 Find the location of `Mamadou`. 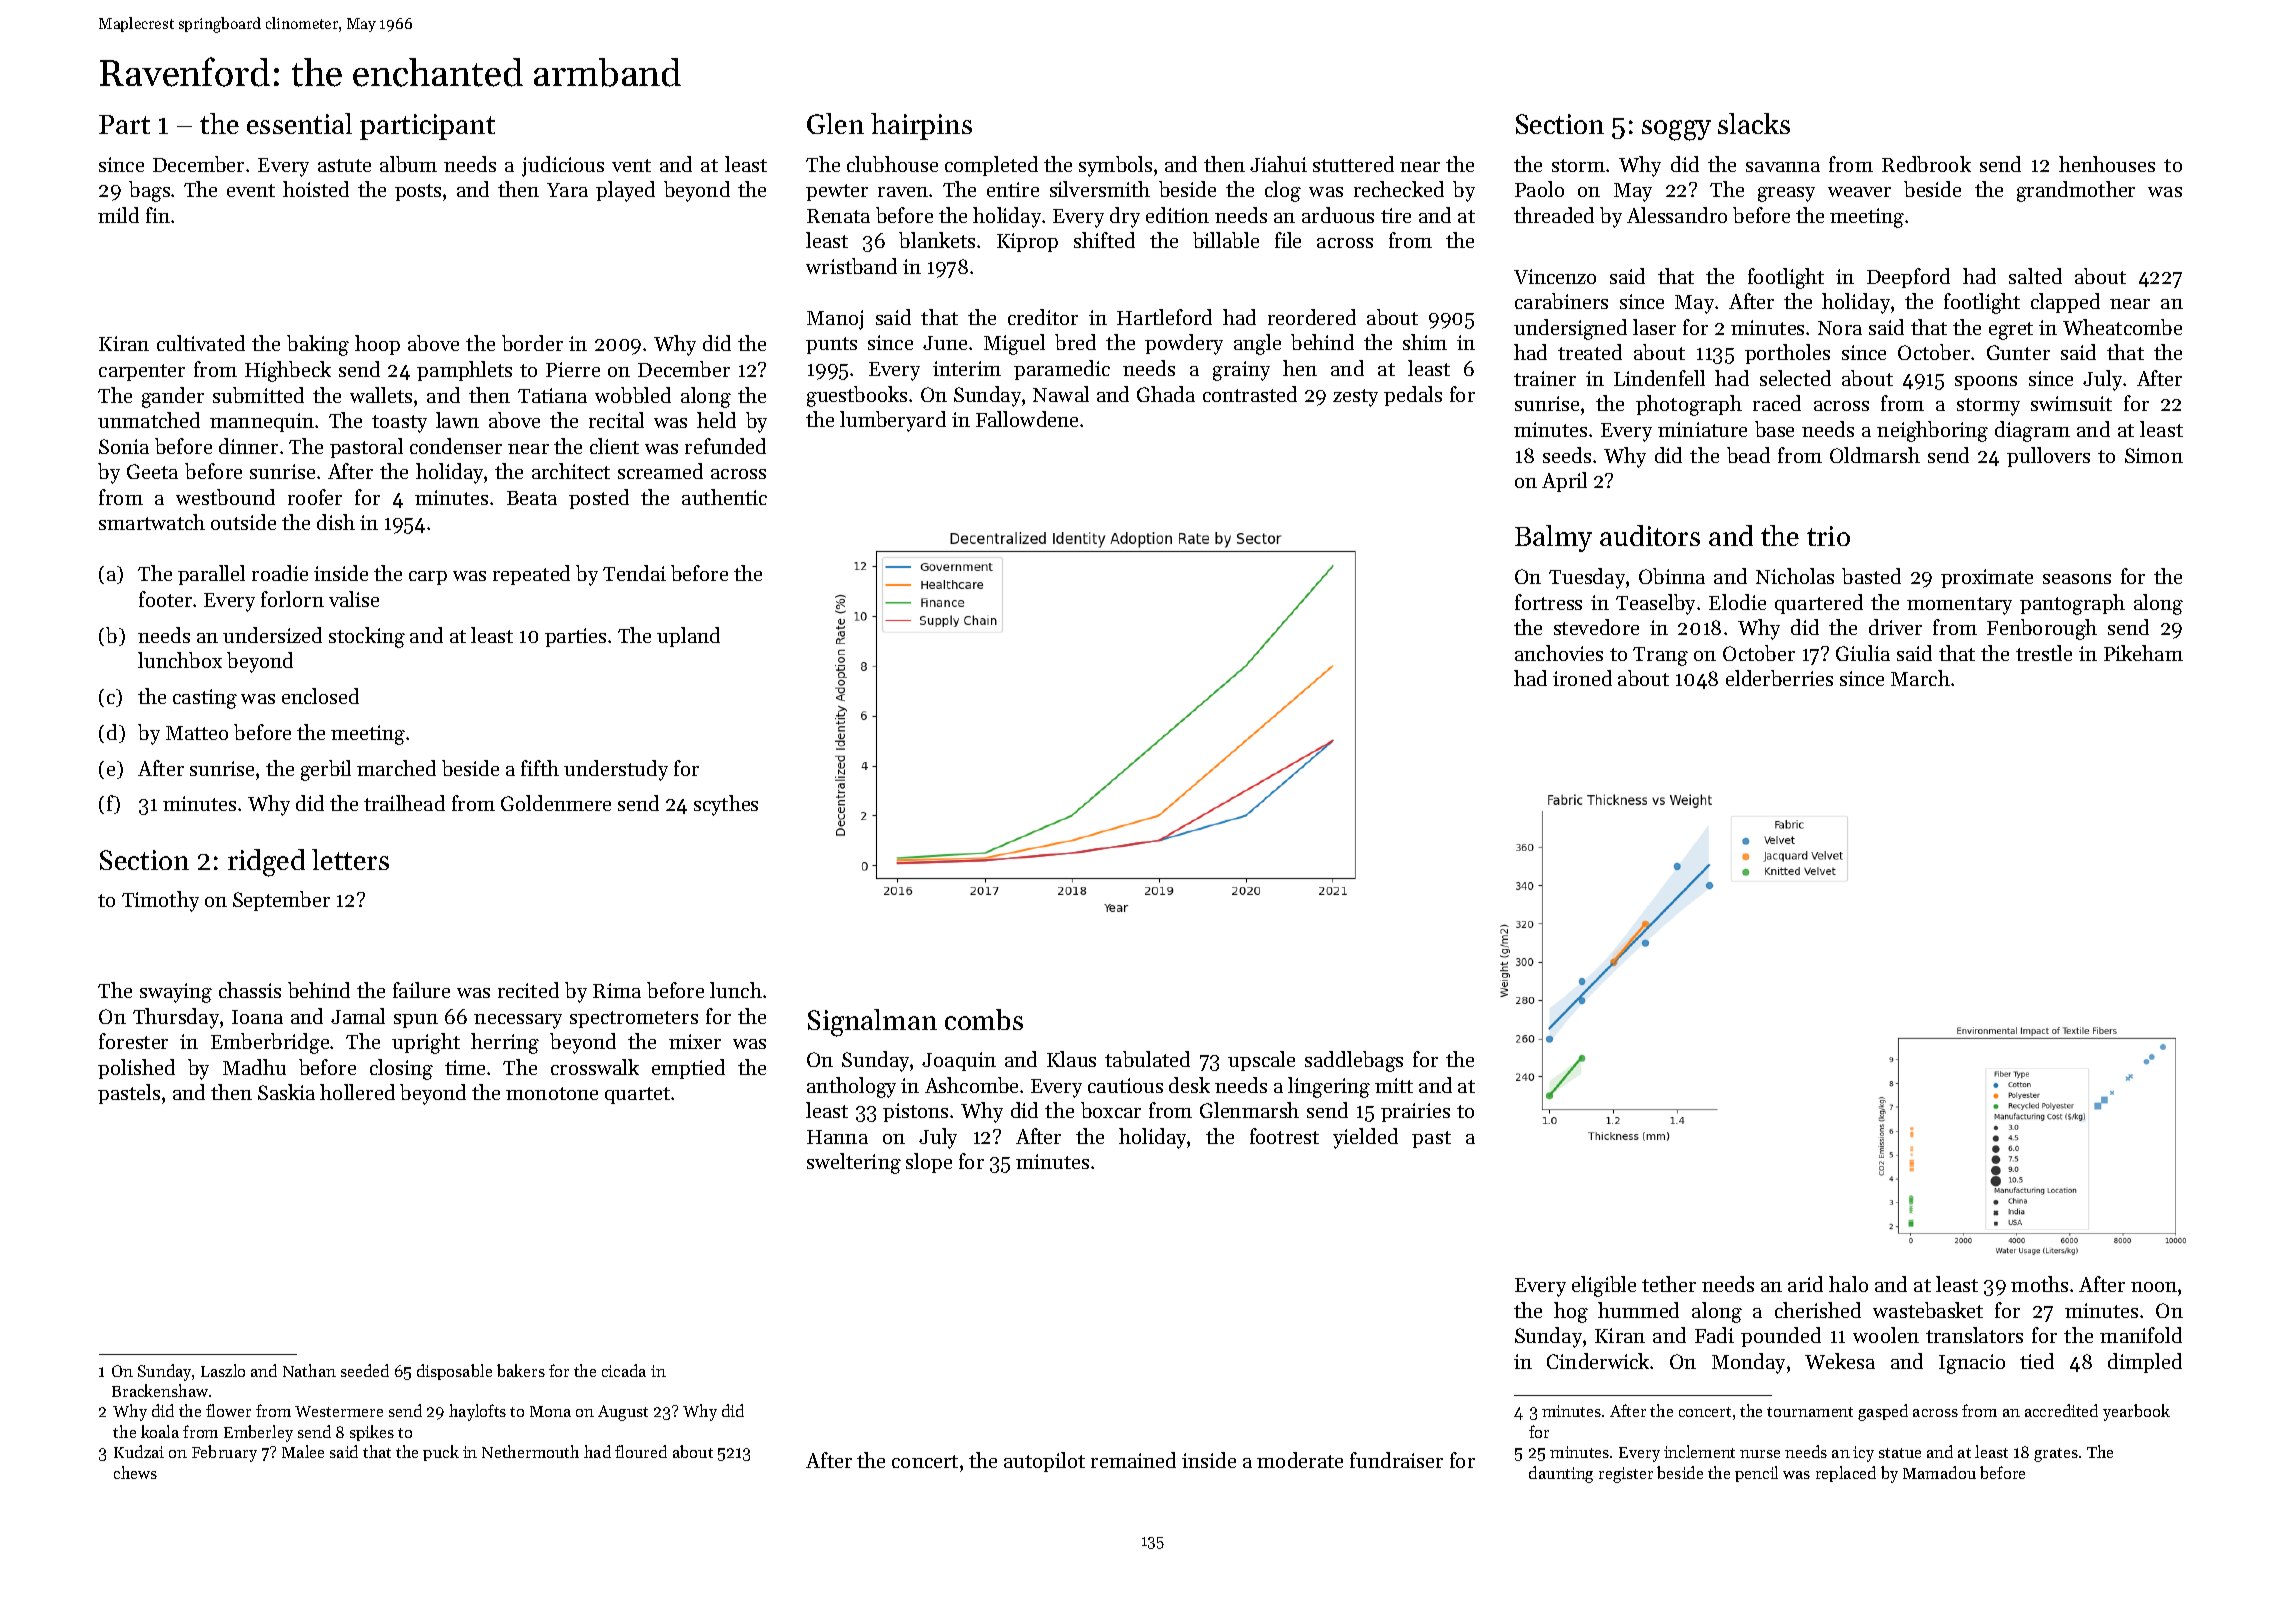

Mamadou is located at coordinates (1939, 1472).
